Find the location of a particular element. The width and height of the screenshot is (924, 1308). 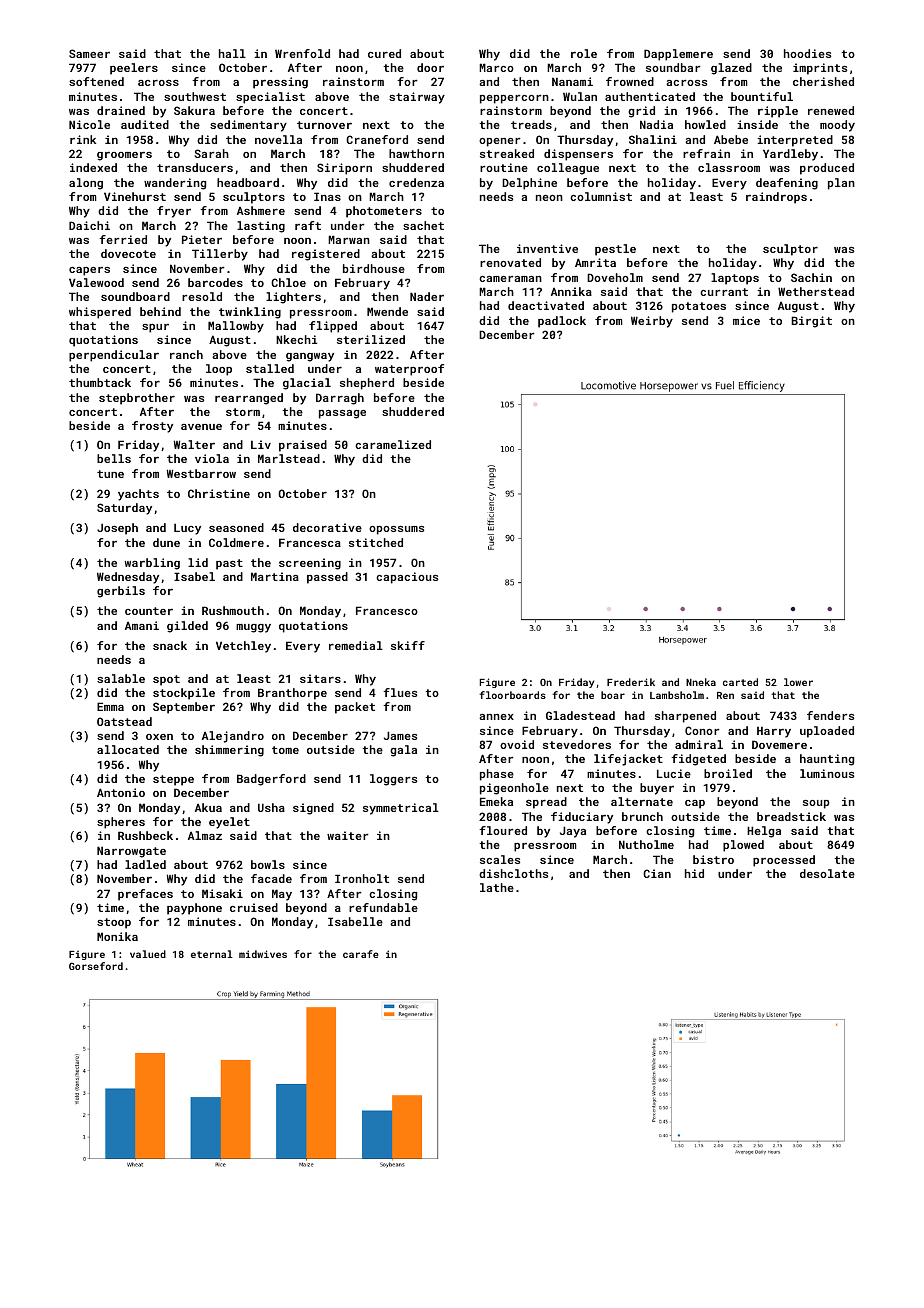

sterilized is located at coordinates (371, 339).
